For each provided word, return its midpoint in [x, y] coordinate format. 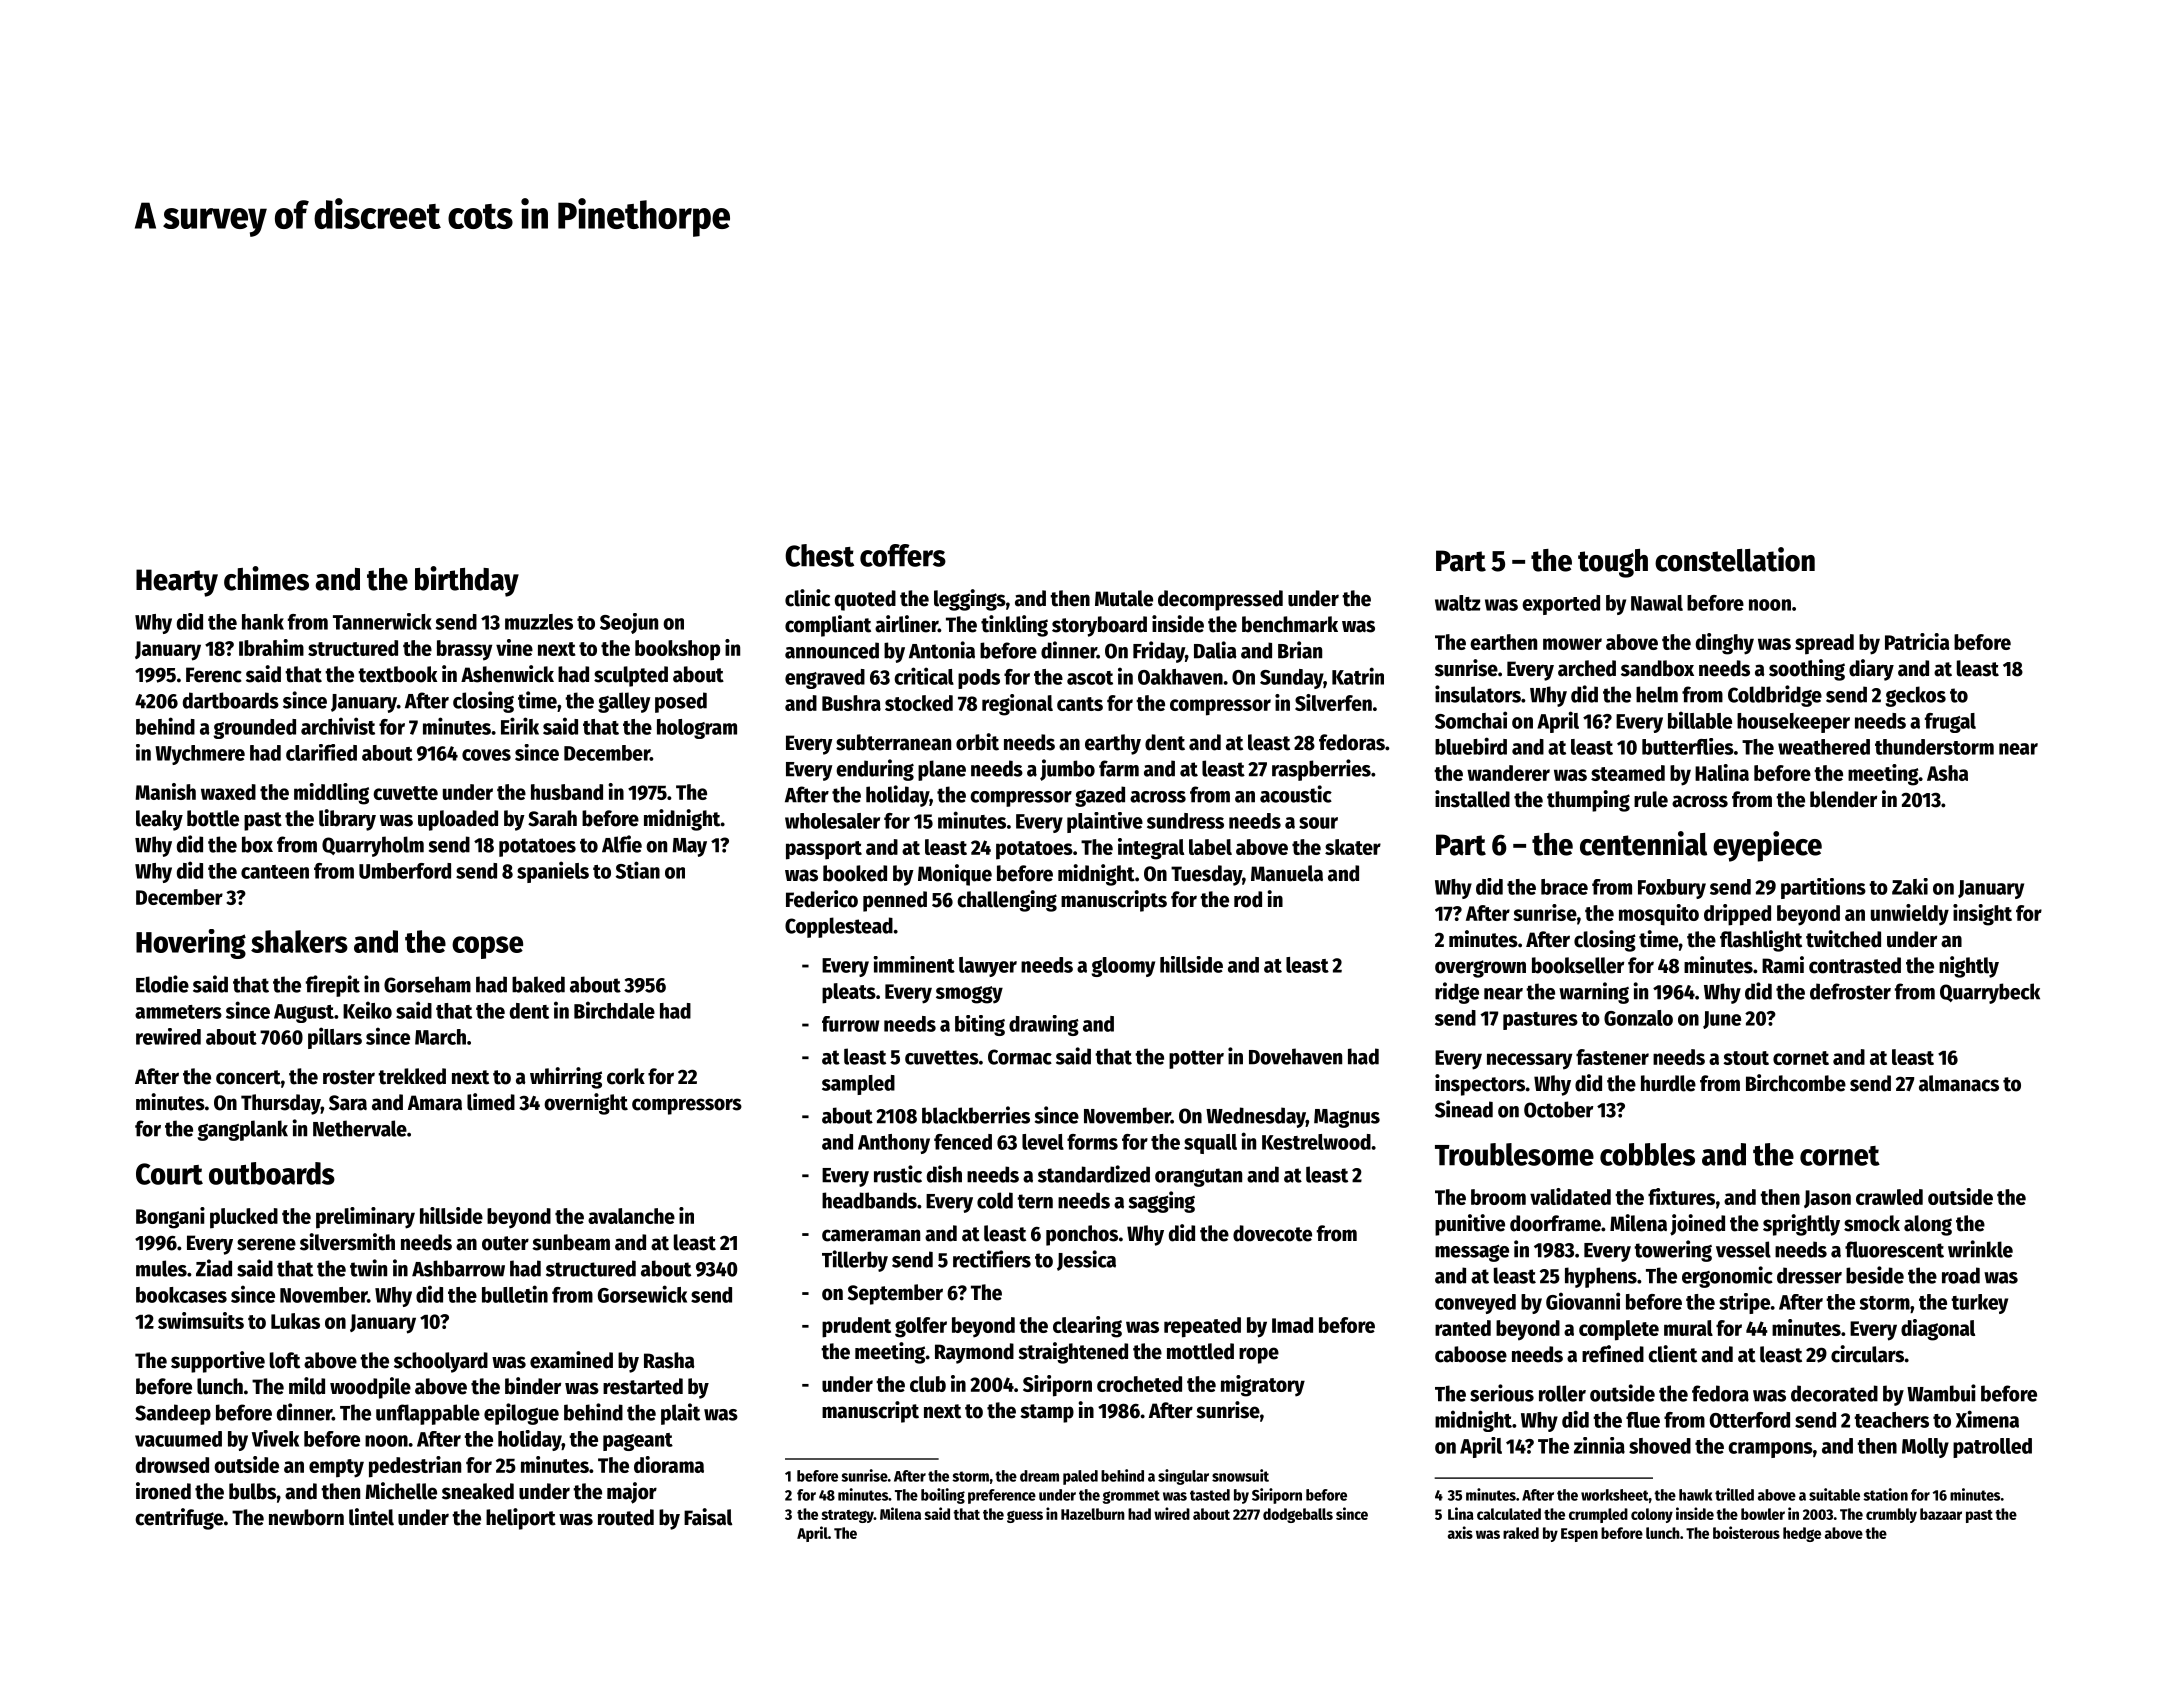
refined [1613, 1354]
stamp [1047, 1413]
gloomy [1123, 967]
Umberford [405, 871]
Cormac [1020, 1057]
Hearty [177, 583]
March [440, 1037]
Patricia [1917, 641]
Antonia [942, 650]
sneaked [478, 1491]
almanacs [1959, 1083]
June [1722, 1020]
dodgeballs [1298, 1515]
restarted [643, 1386]
